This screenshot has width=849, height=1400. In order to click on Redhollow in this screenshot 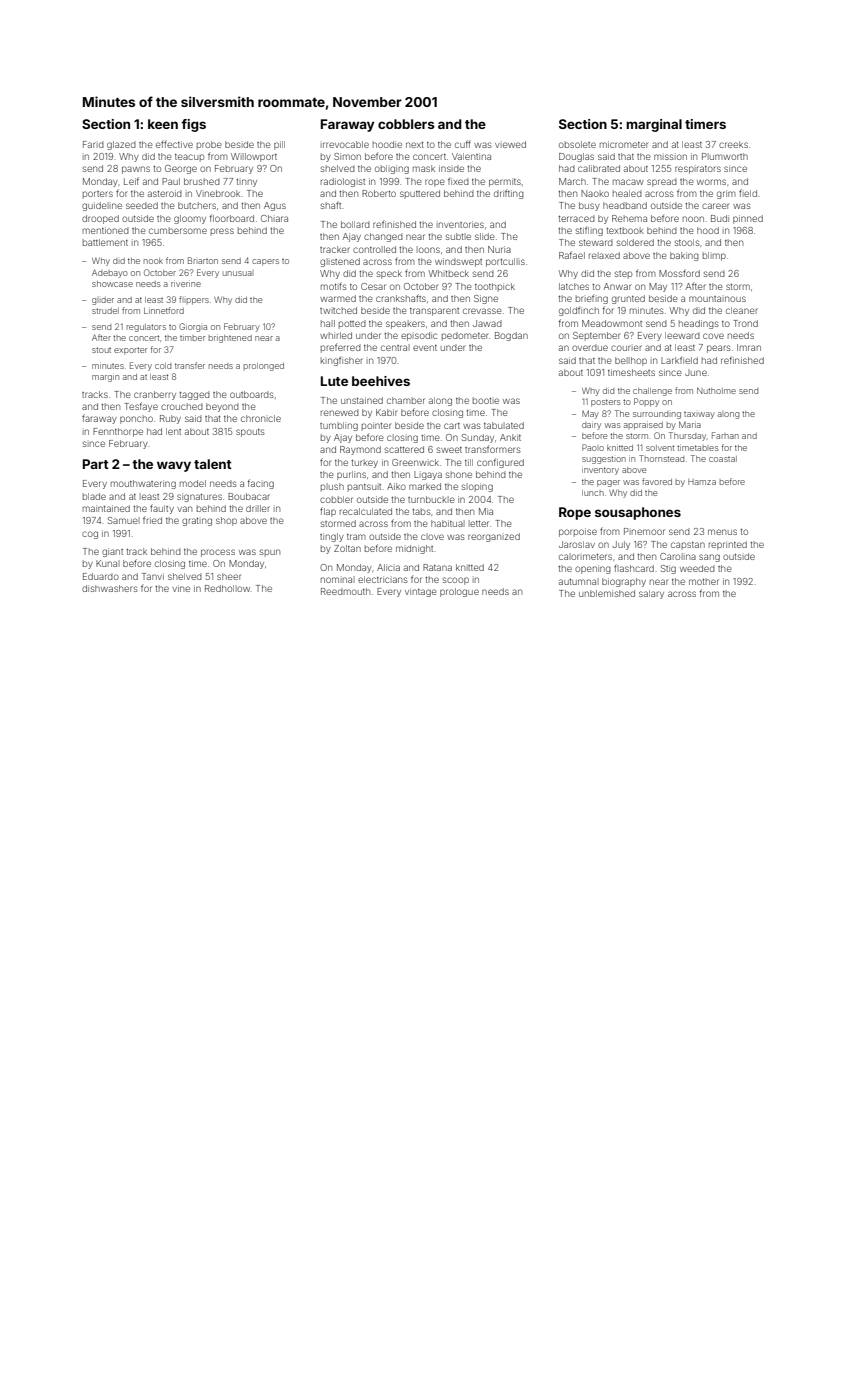, I will do `click(227, 588)`.
